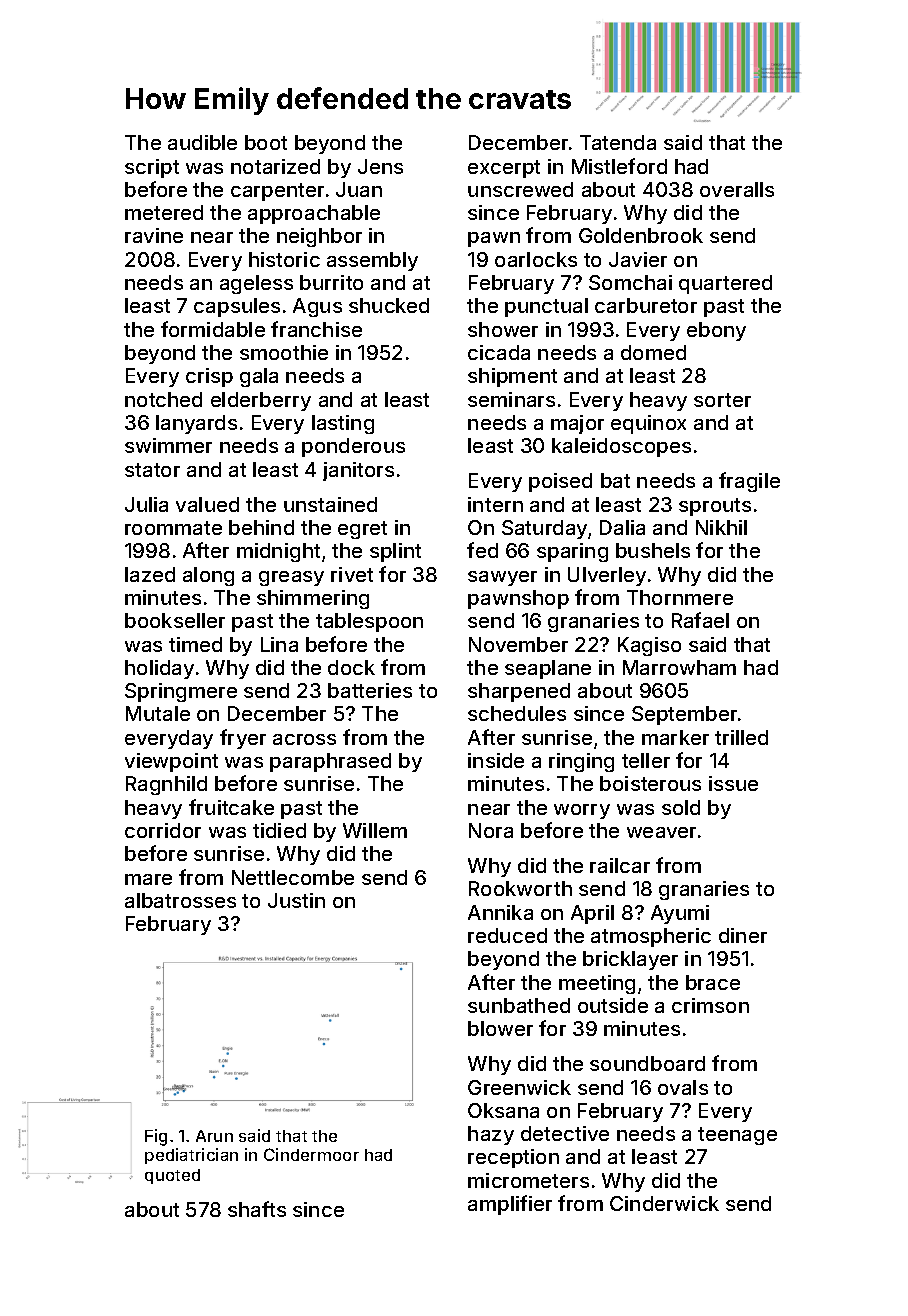 The image size is (908, 1316). What do you see at coordinates (163, 399) in the screenshot?
I see `notched` at bounding box center [163, 399].
